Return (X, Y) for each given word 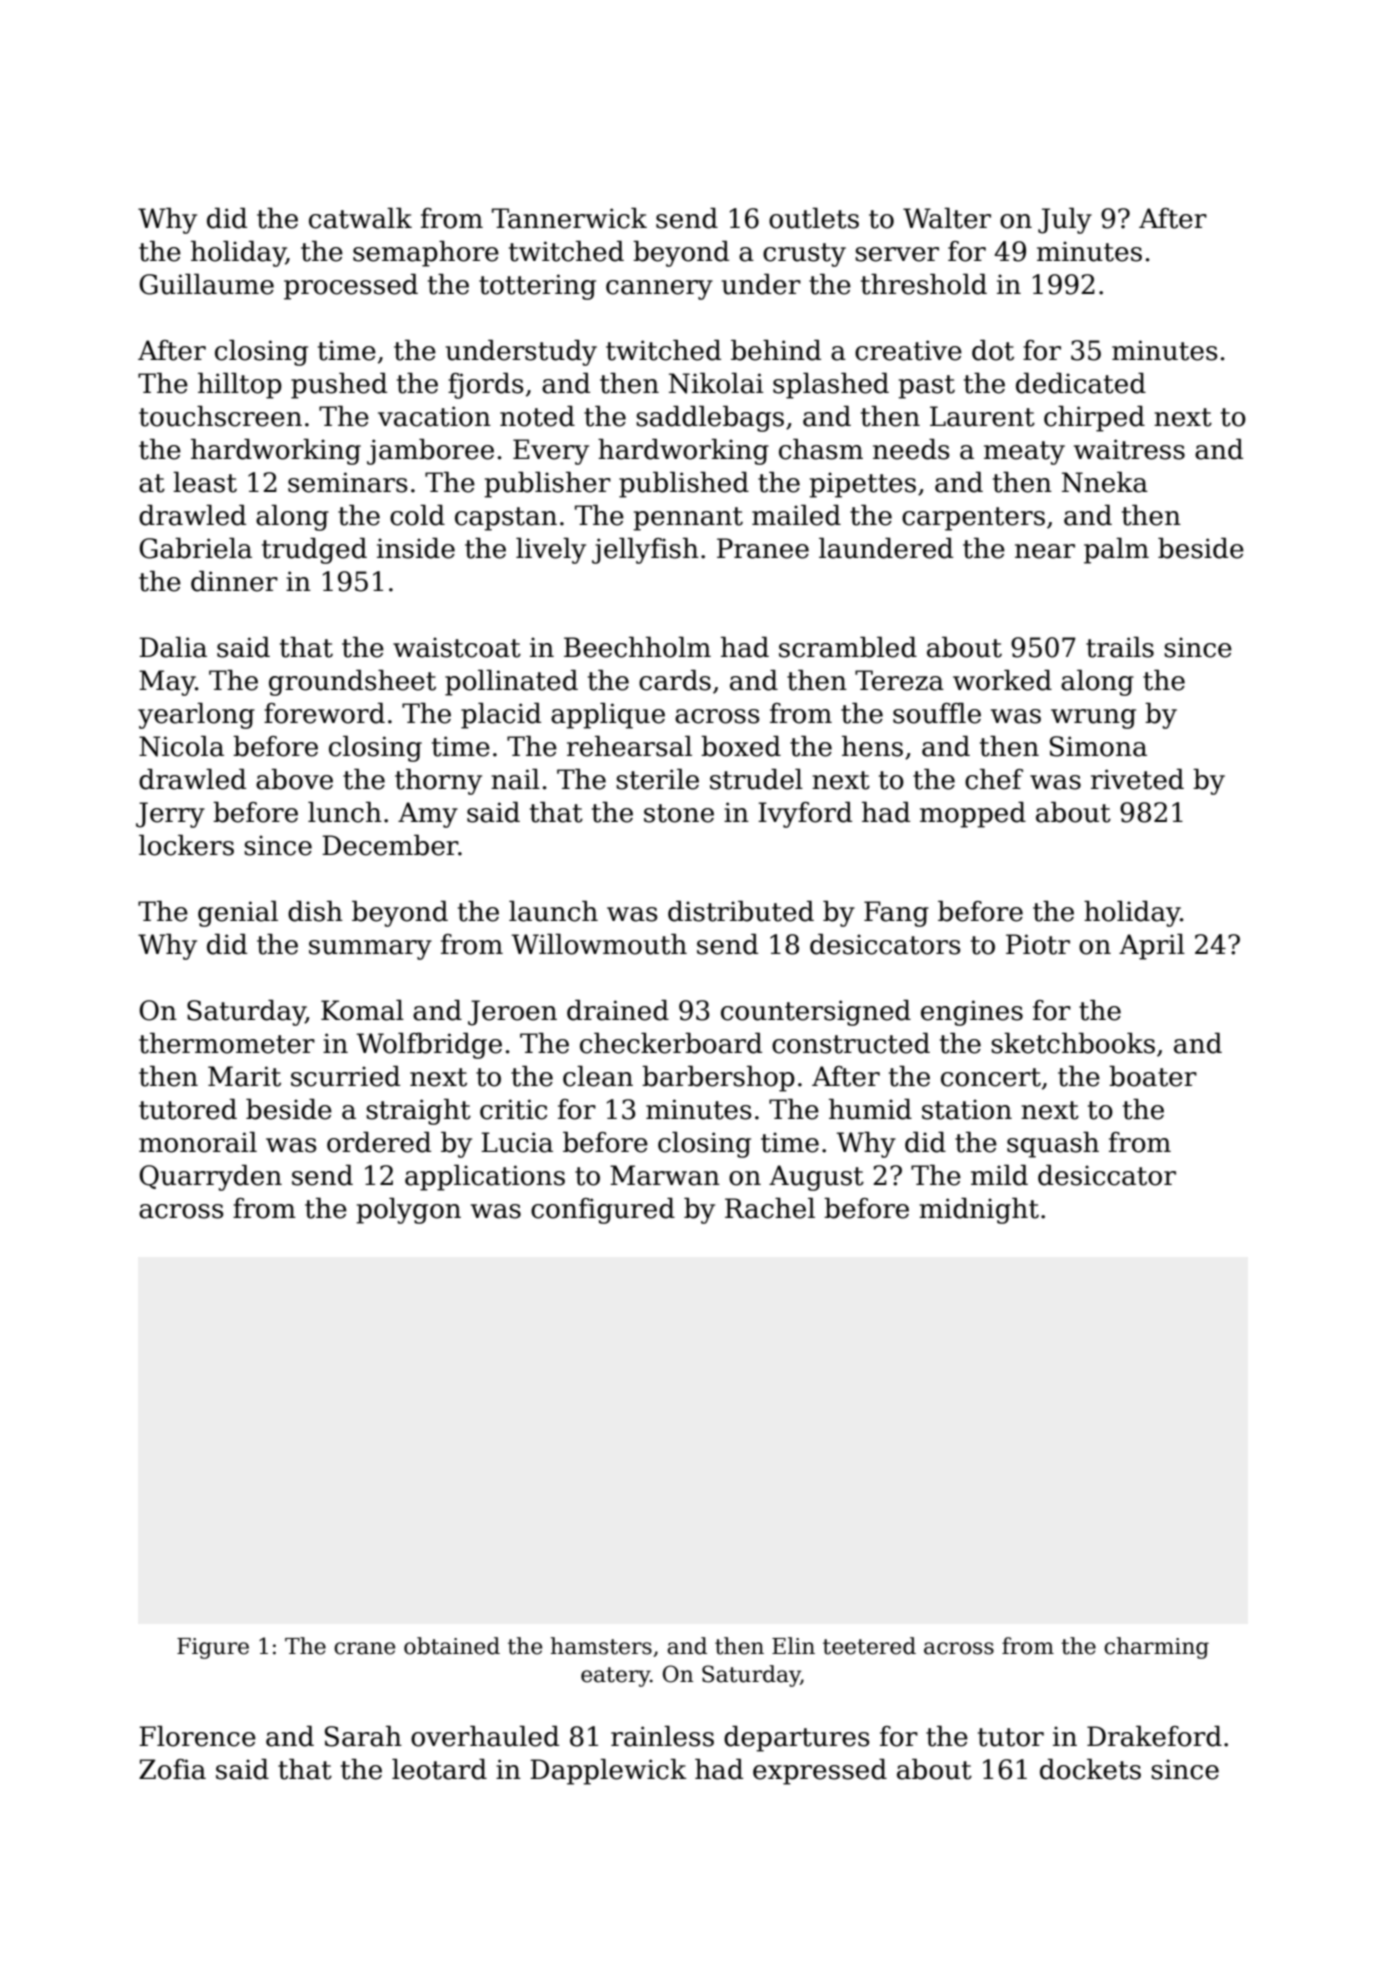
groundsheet (352, 683)
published (684, 485)
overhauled (485, 1736)
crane (364, 1648)
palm (1116, 551)
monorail (198, 1142)
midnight (979, 1211)
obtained (452, 1646)
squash (1053, 1145)
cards (675, 680)
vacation (434, 416)
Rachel (770, 1208)
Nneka (1105, 482)
